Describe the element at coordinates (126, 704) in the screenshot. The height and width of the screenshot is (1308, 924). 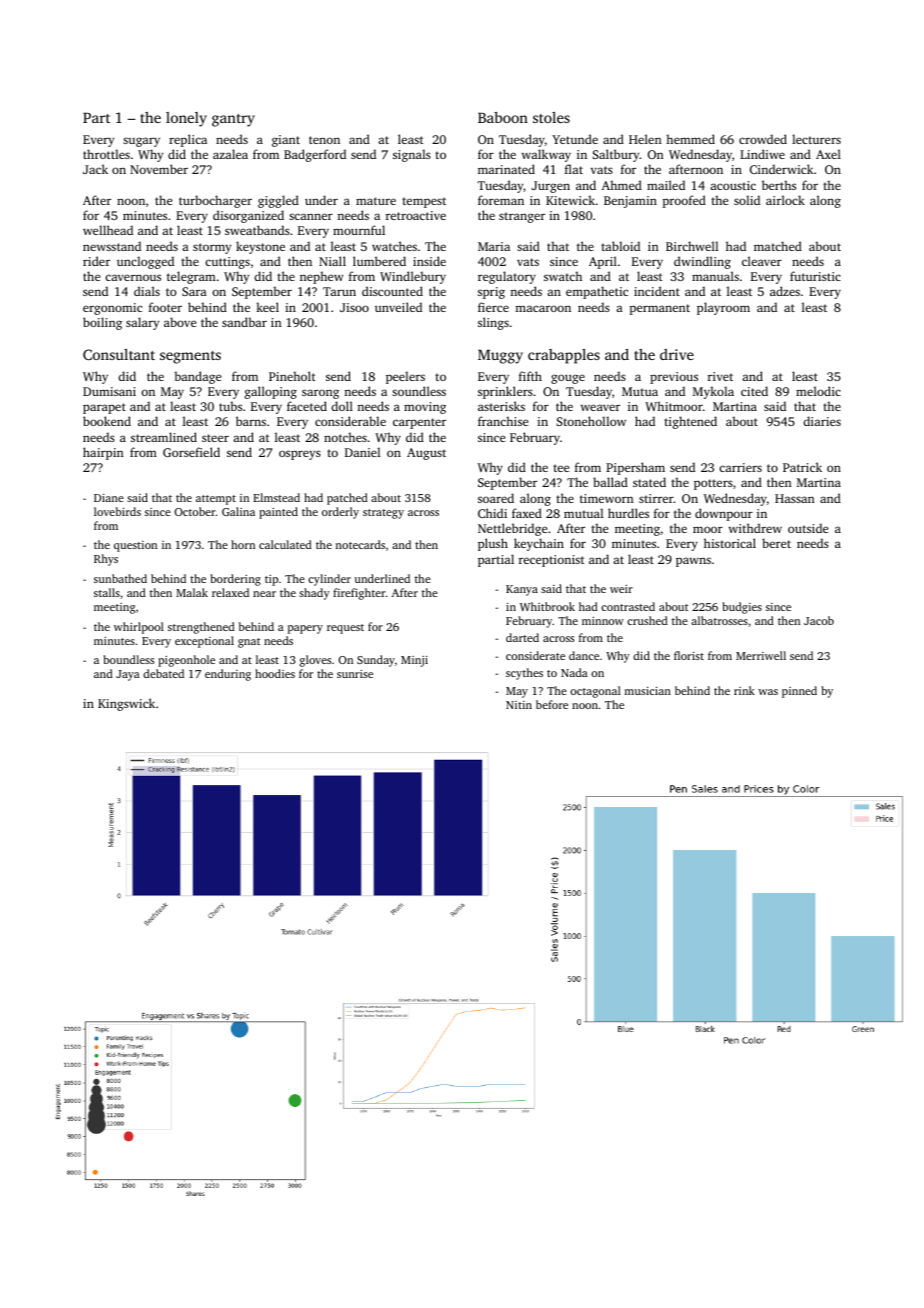
I see `Kingswick` at that location.
